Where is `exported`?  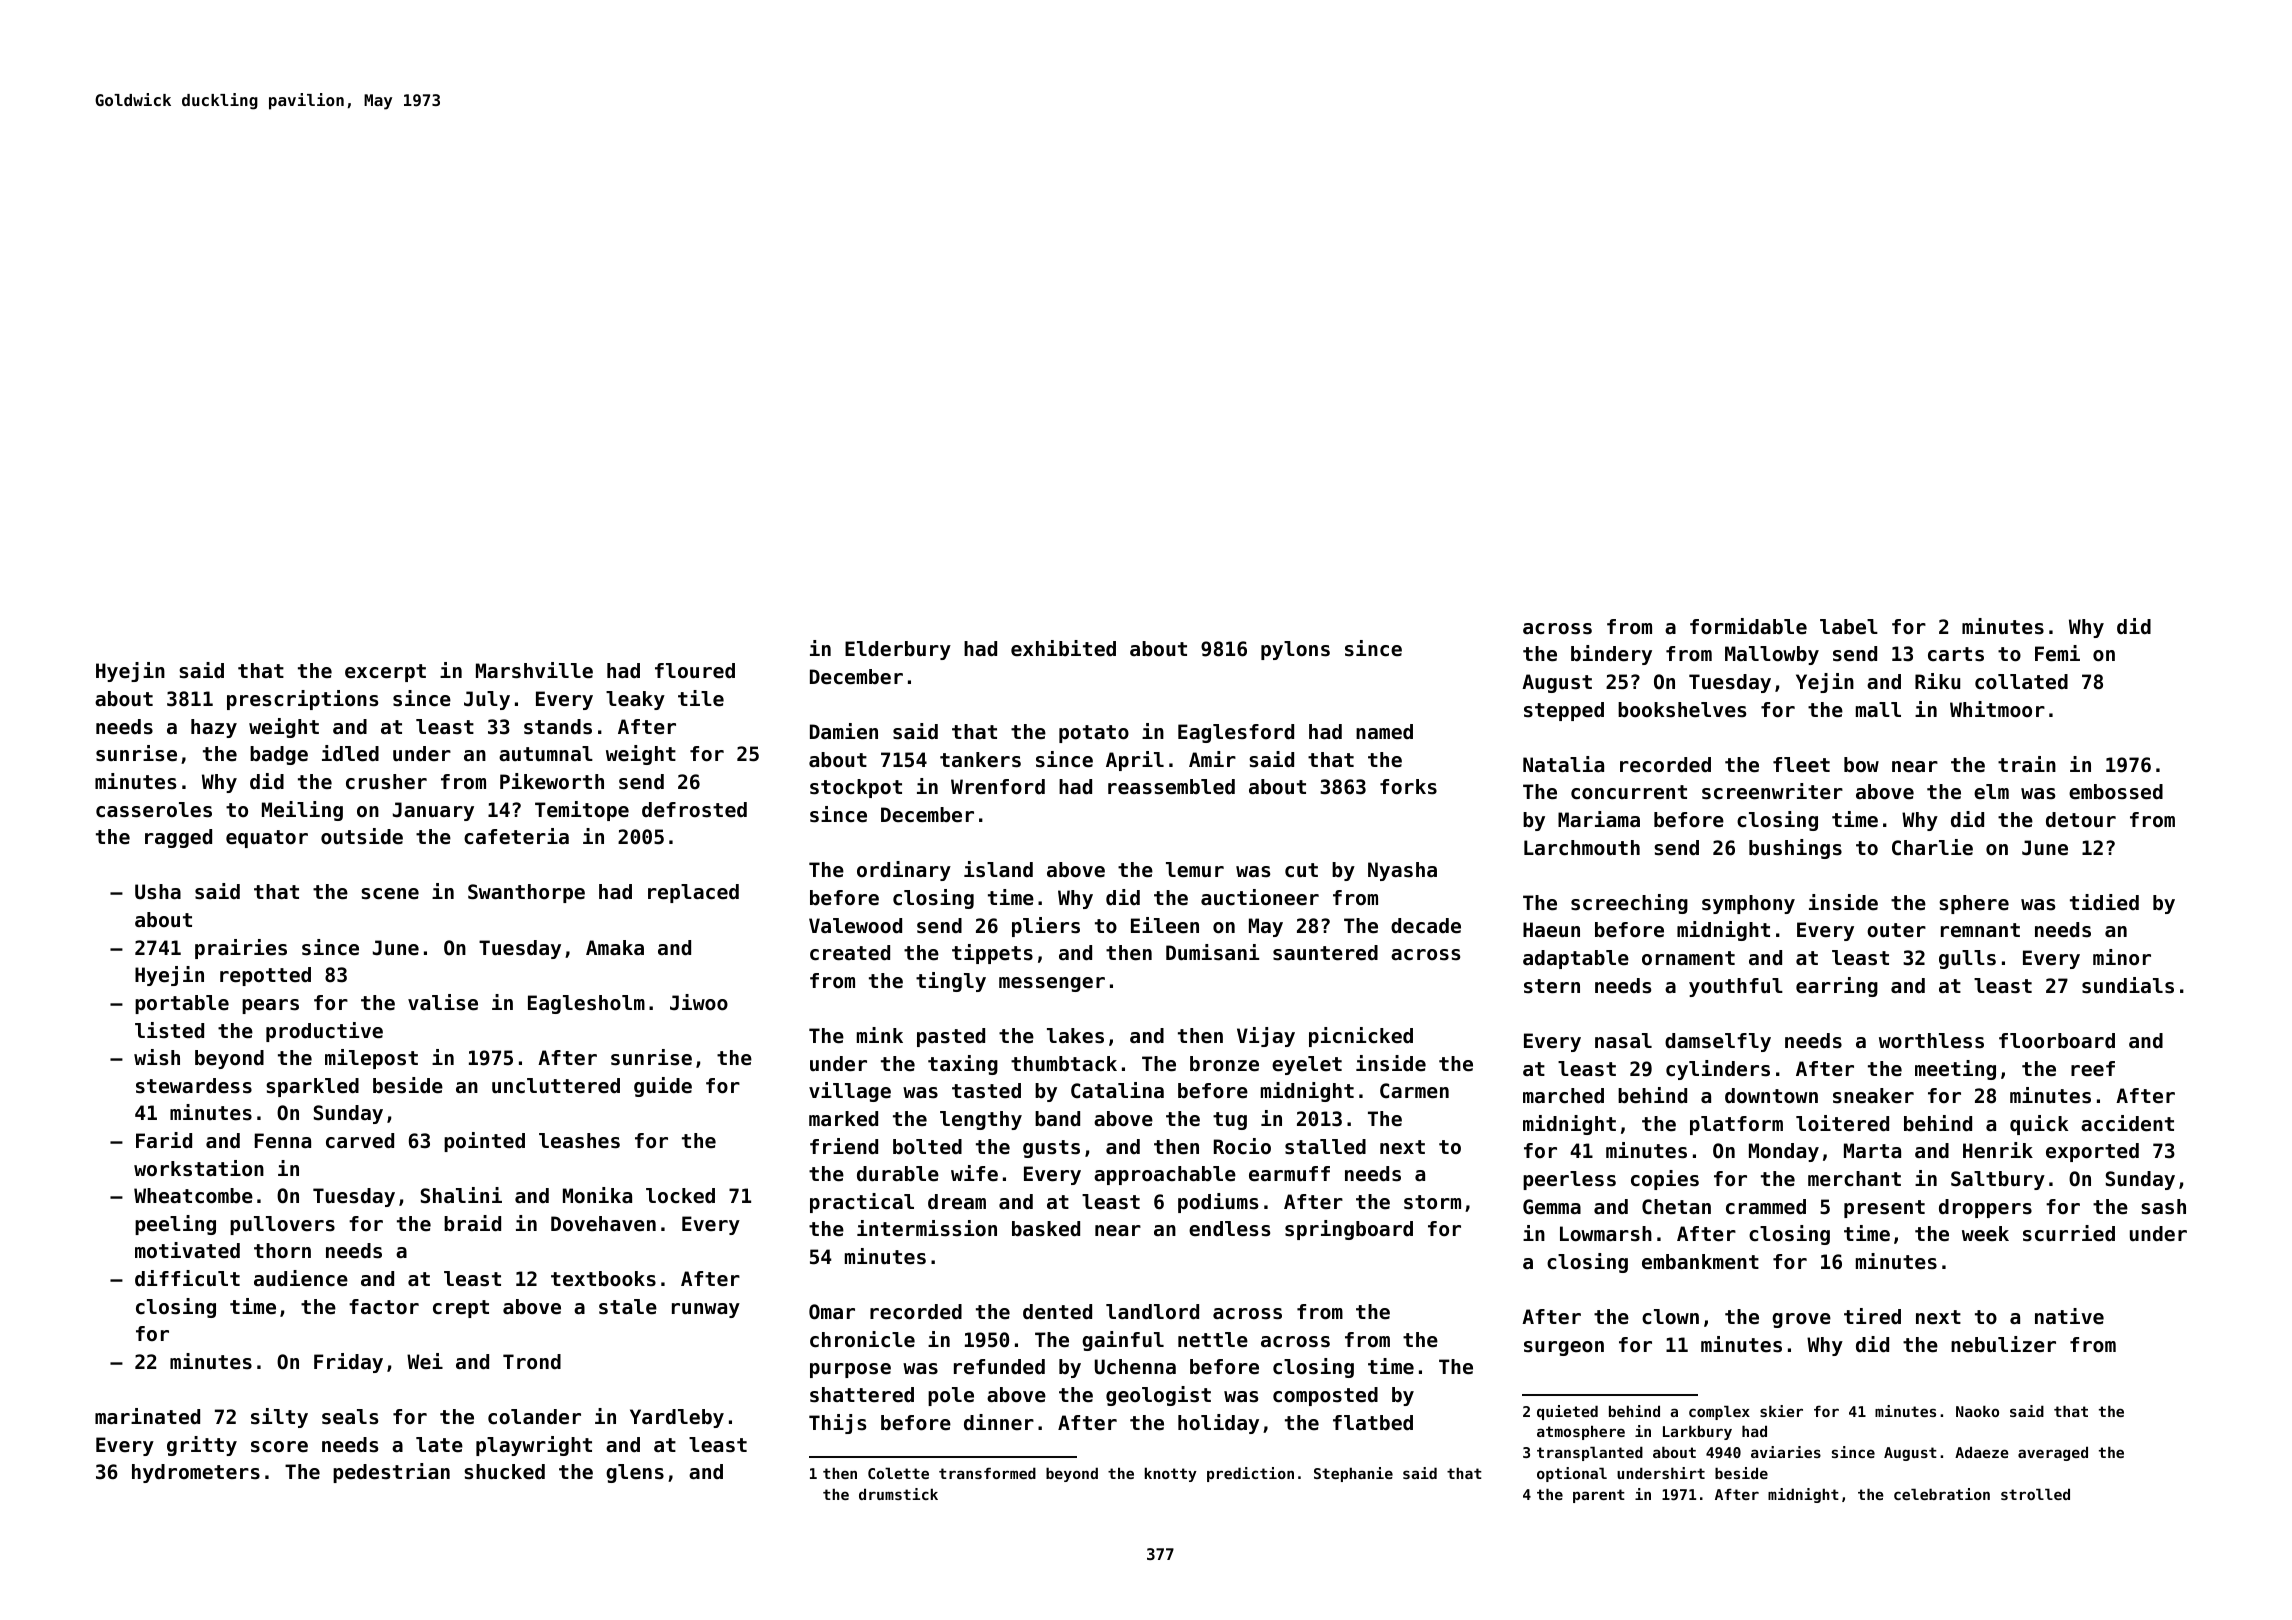 exported is located at coordinates (2092, 1152).
